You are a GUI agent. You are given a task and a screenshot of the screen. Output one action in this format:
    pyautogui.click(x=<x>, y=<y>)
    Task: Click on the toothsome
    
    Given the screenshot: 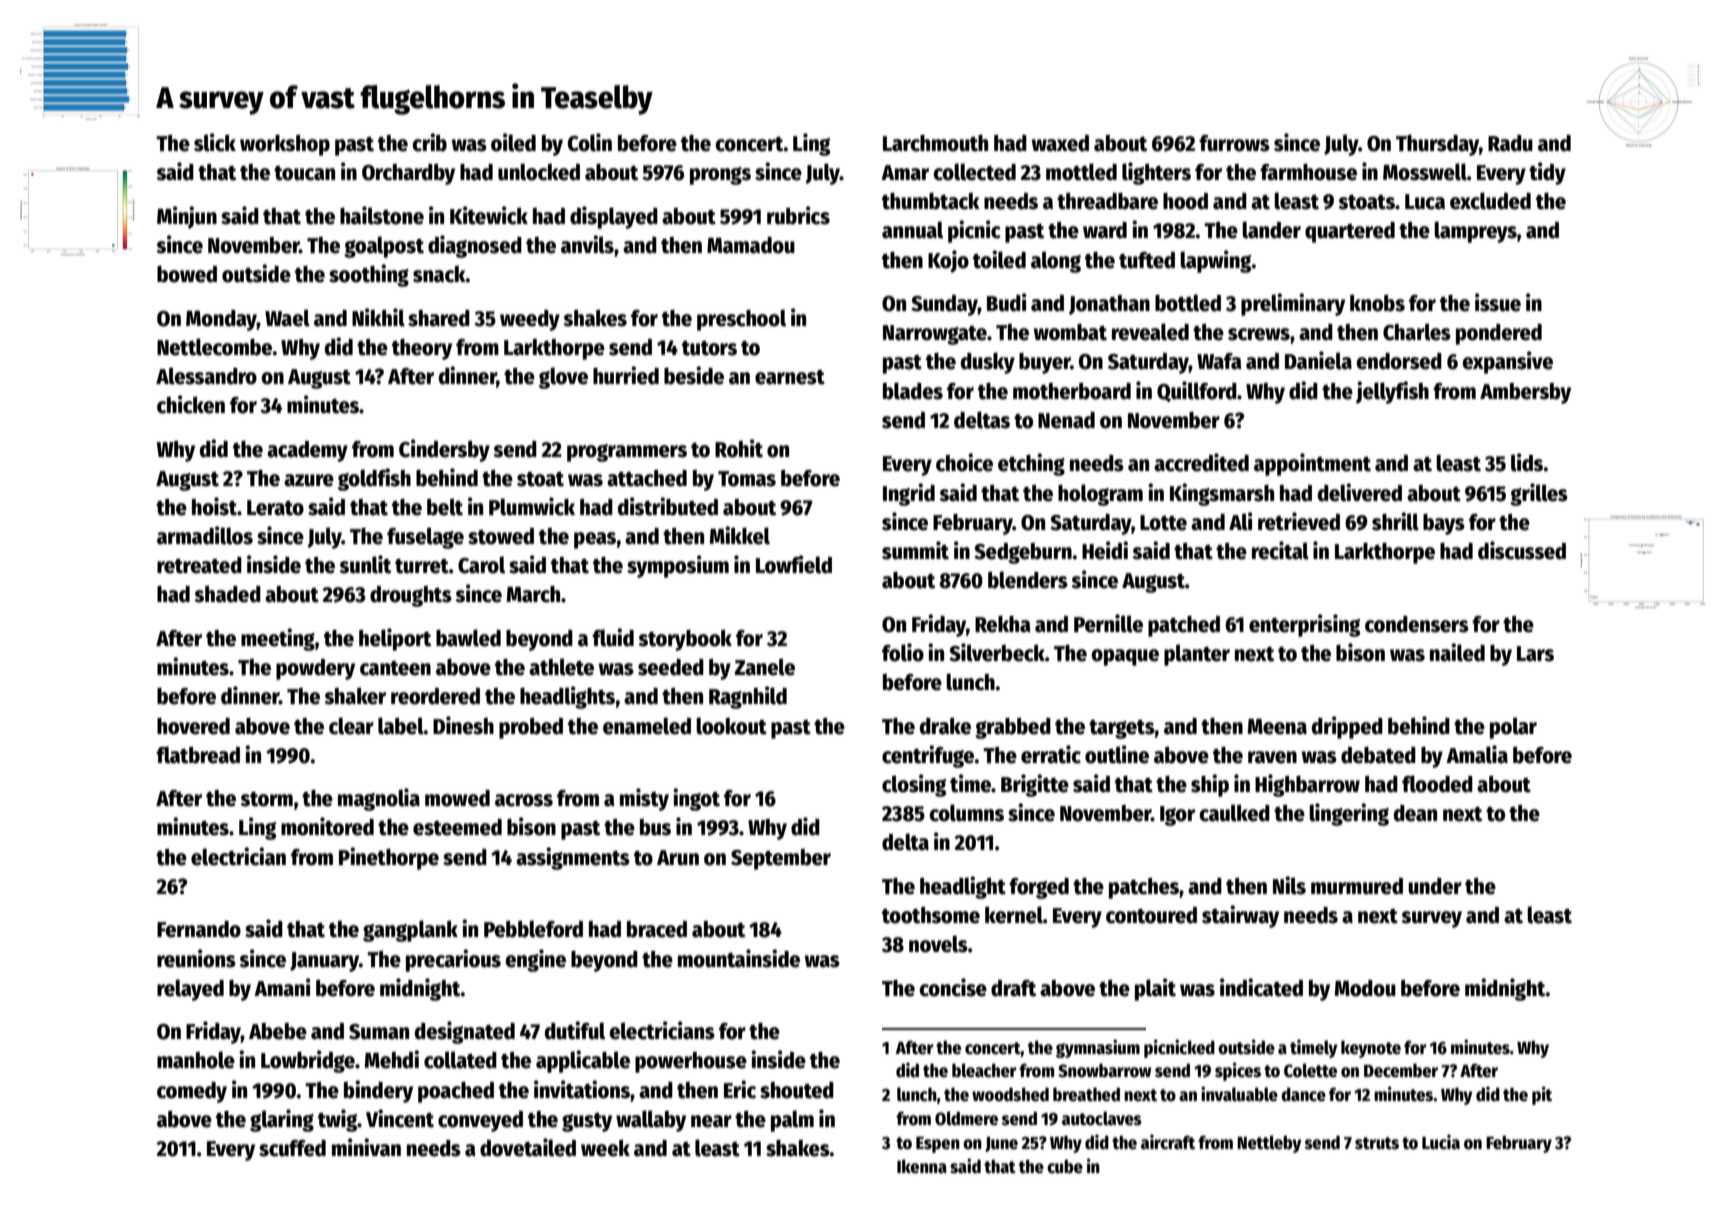 What is the action you would take?
    pyautogui.click(x=931, y=915)
